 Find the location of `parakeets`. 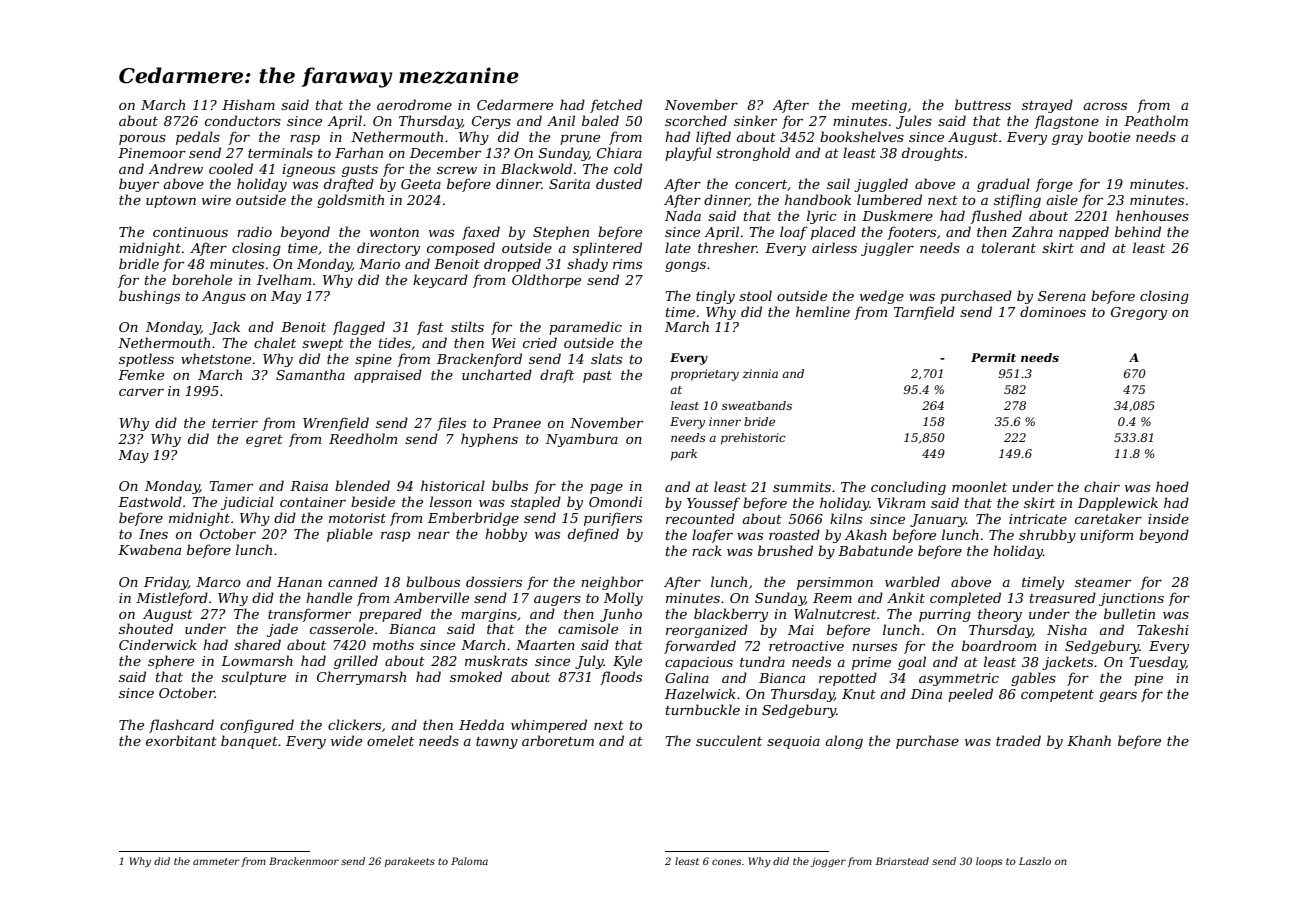

parakeets is located at coordinates (410, 862).
